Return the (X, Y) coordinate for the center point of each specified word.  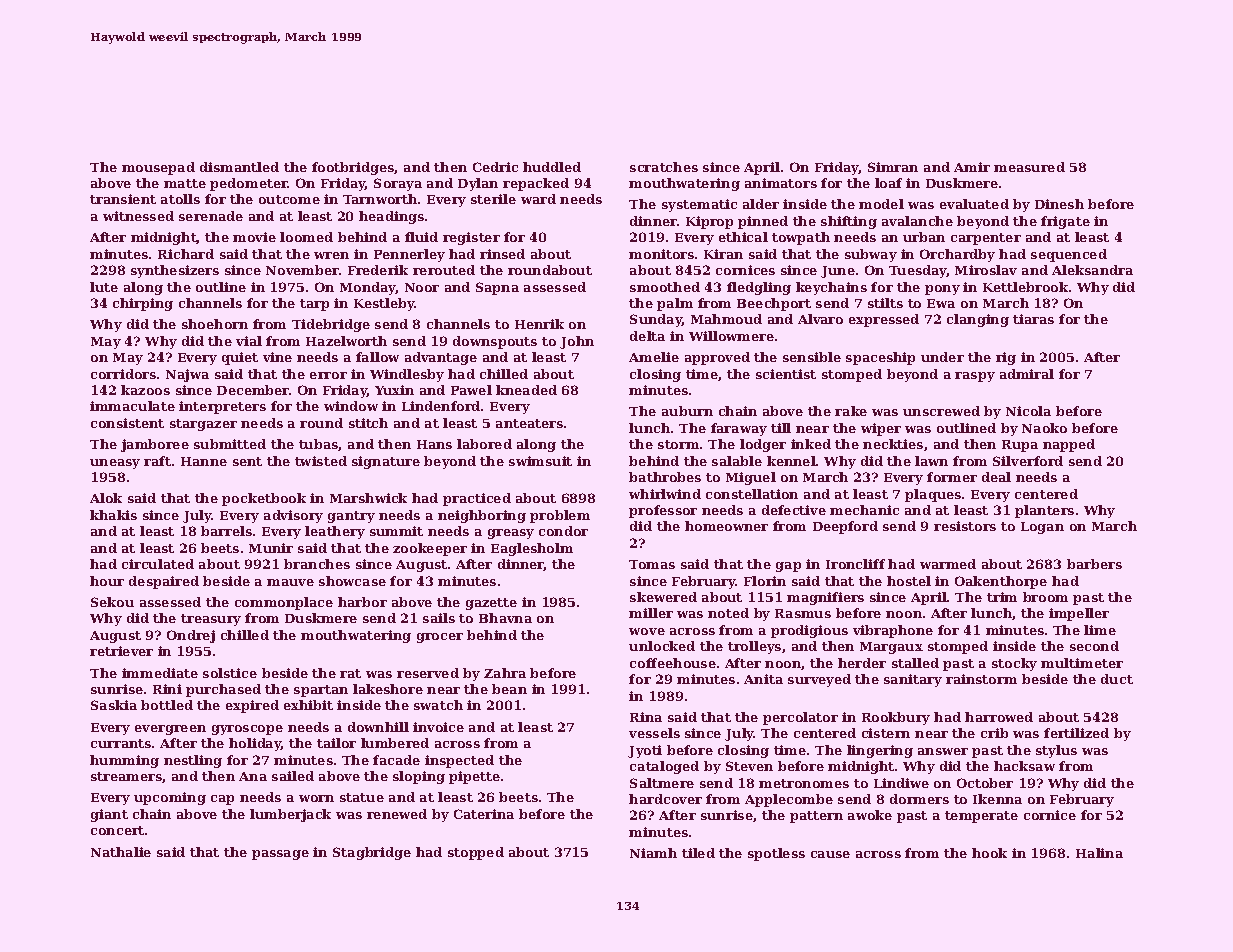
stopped (476, 853)
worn (316, 798)
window (351, 406)
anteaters (529, 423)
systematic (699, 205)
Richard (186, 254)
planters (1044, 511)
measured (1029, 167)
